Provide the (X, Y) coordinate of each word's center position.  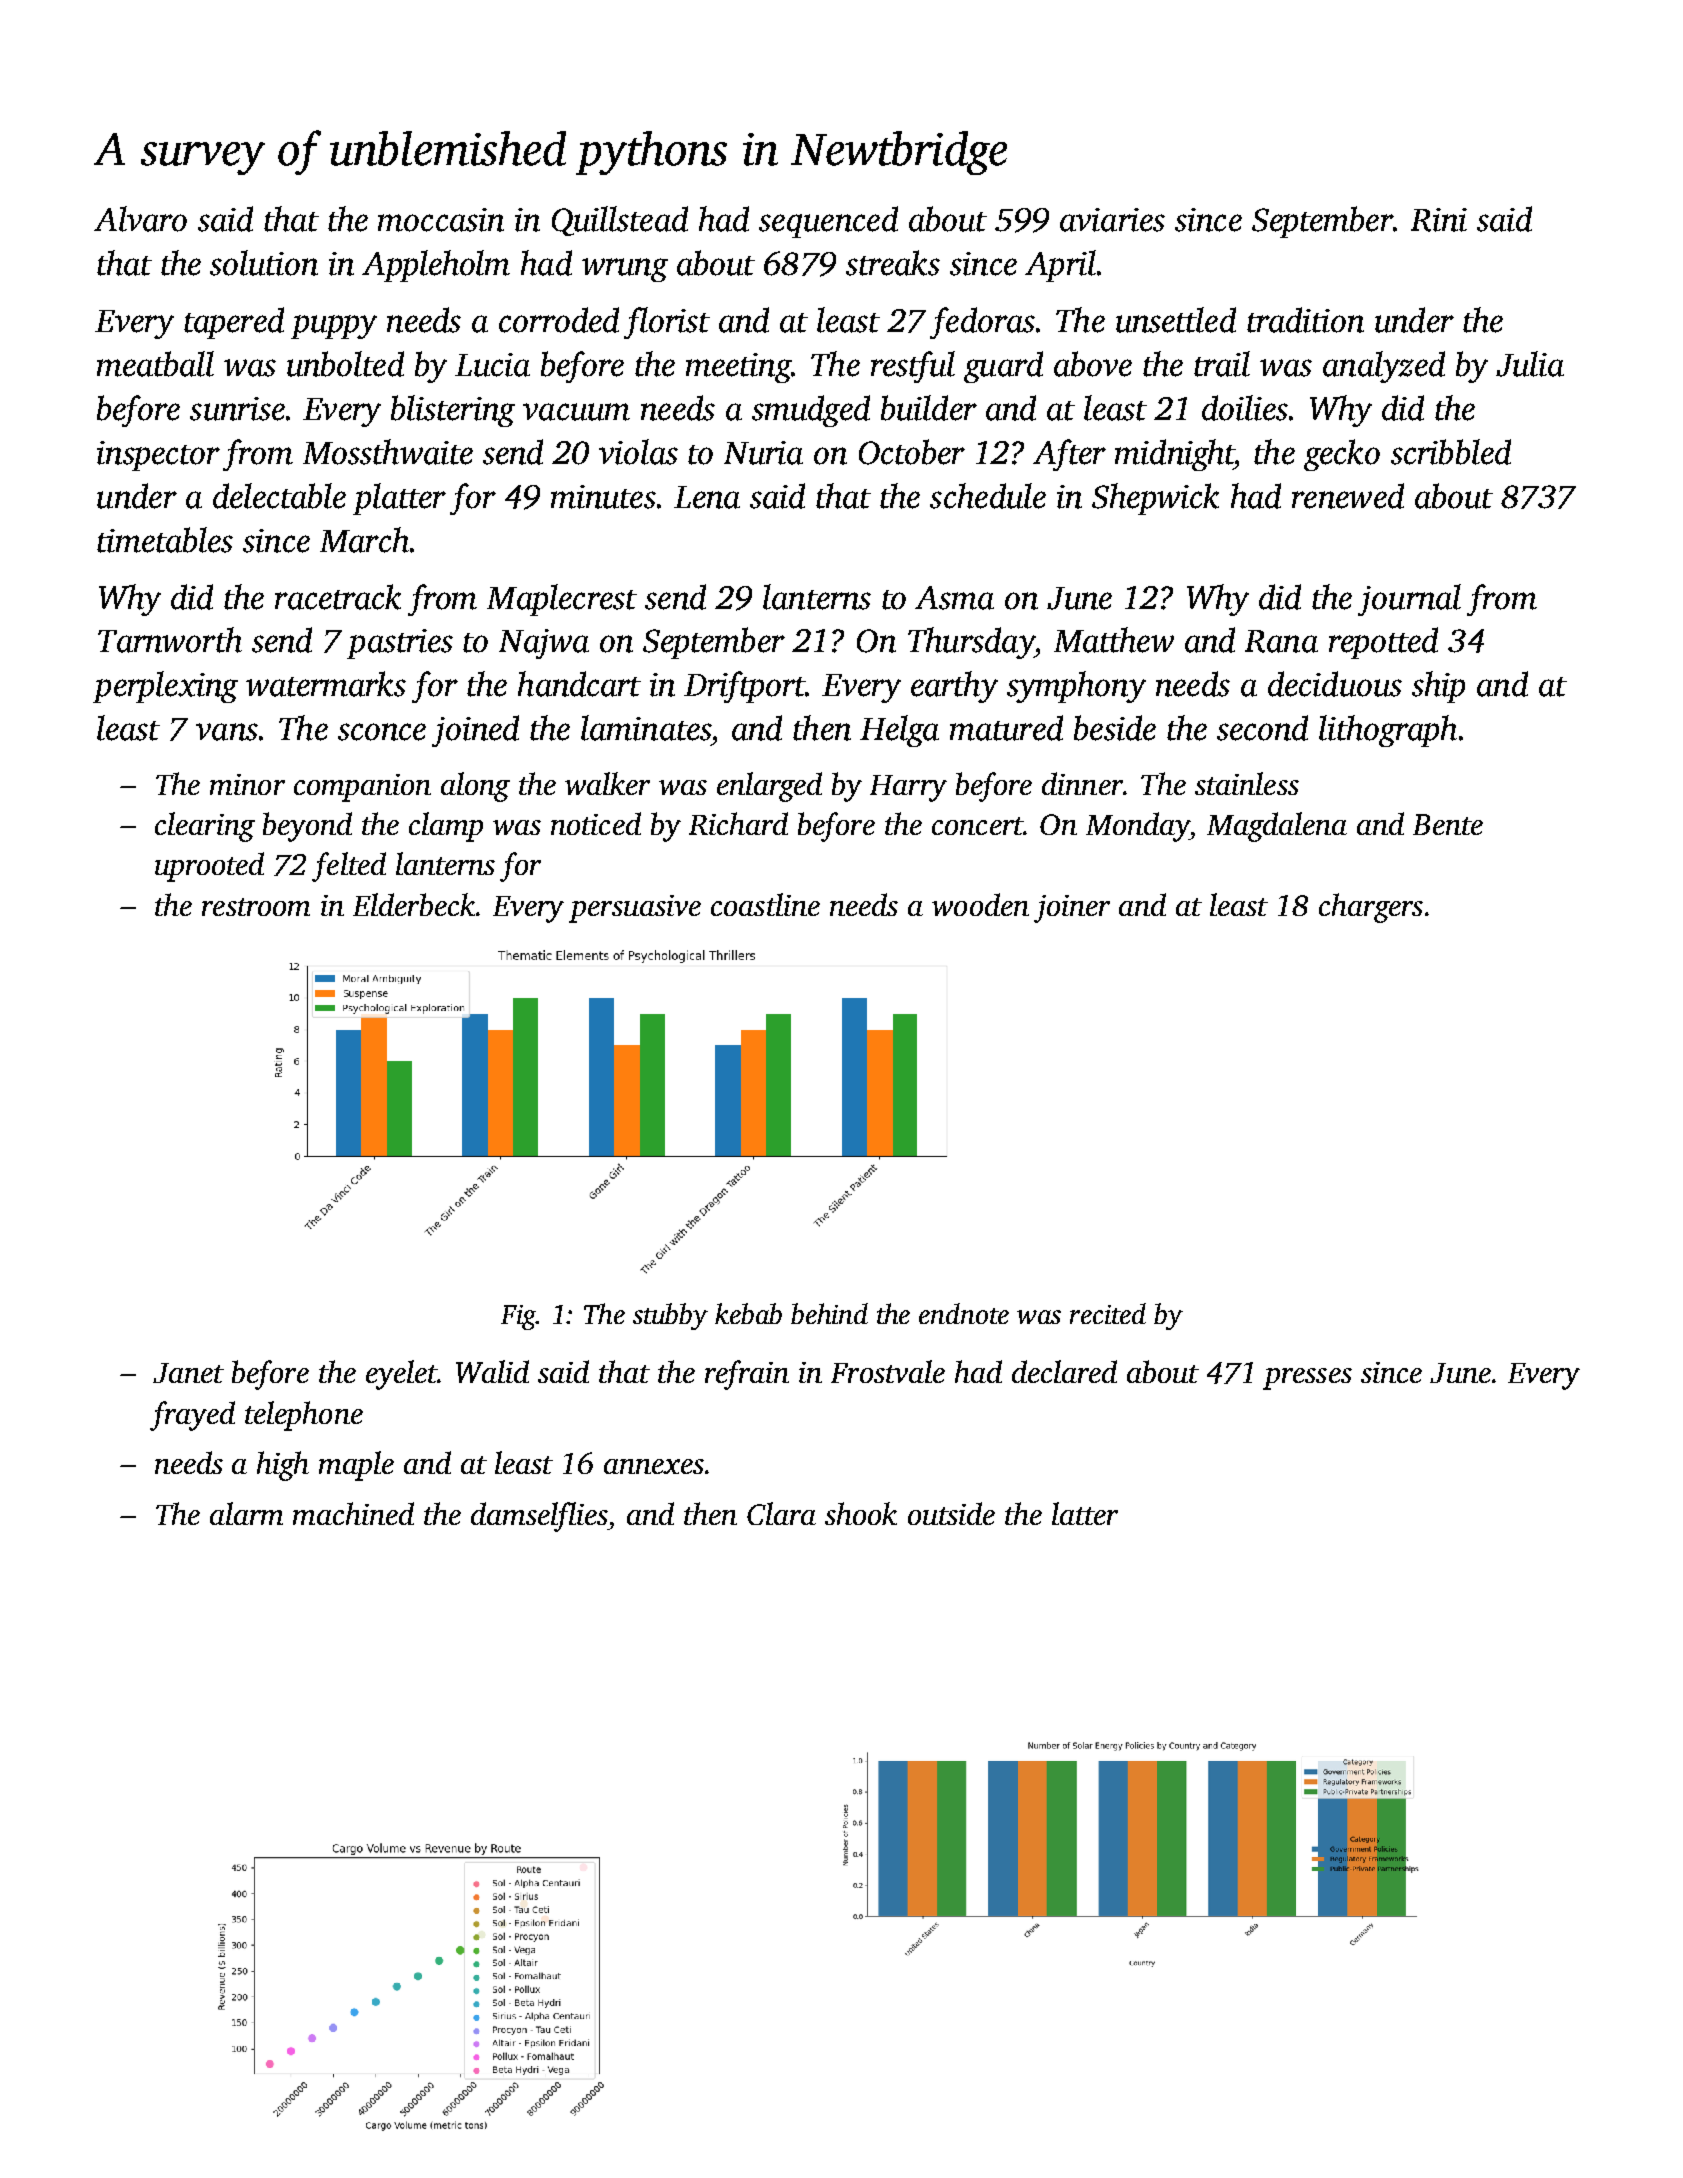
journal (1409, 600)
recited (1108, 1313)
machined (353, 1513)
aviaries (1112, 220)
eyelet (402, 1375)
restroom (256, 907)
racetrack (338, 597)
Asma (954, 598)
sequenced (828, 222)
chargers (1371, 908)
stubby (670, 1316)
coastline (765, 904)
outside (951, 1513)
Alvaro (140, 219)
